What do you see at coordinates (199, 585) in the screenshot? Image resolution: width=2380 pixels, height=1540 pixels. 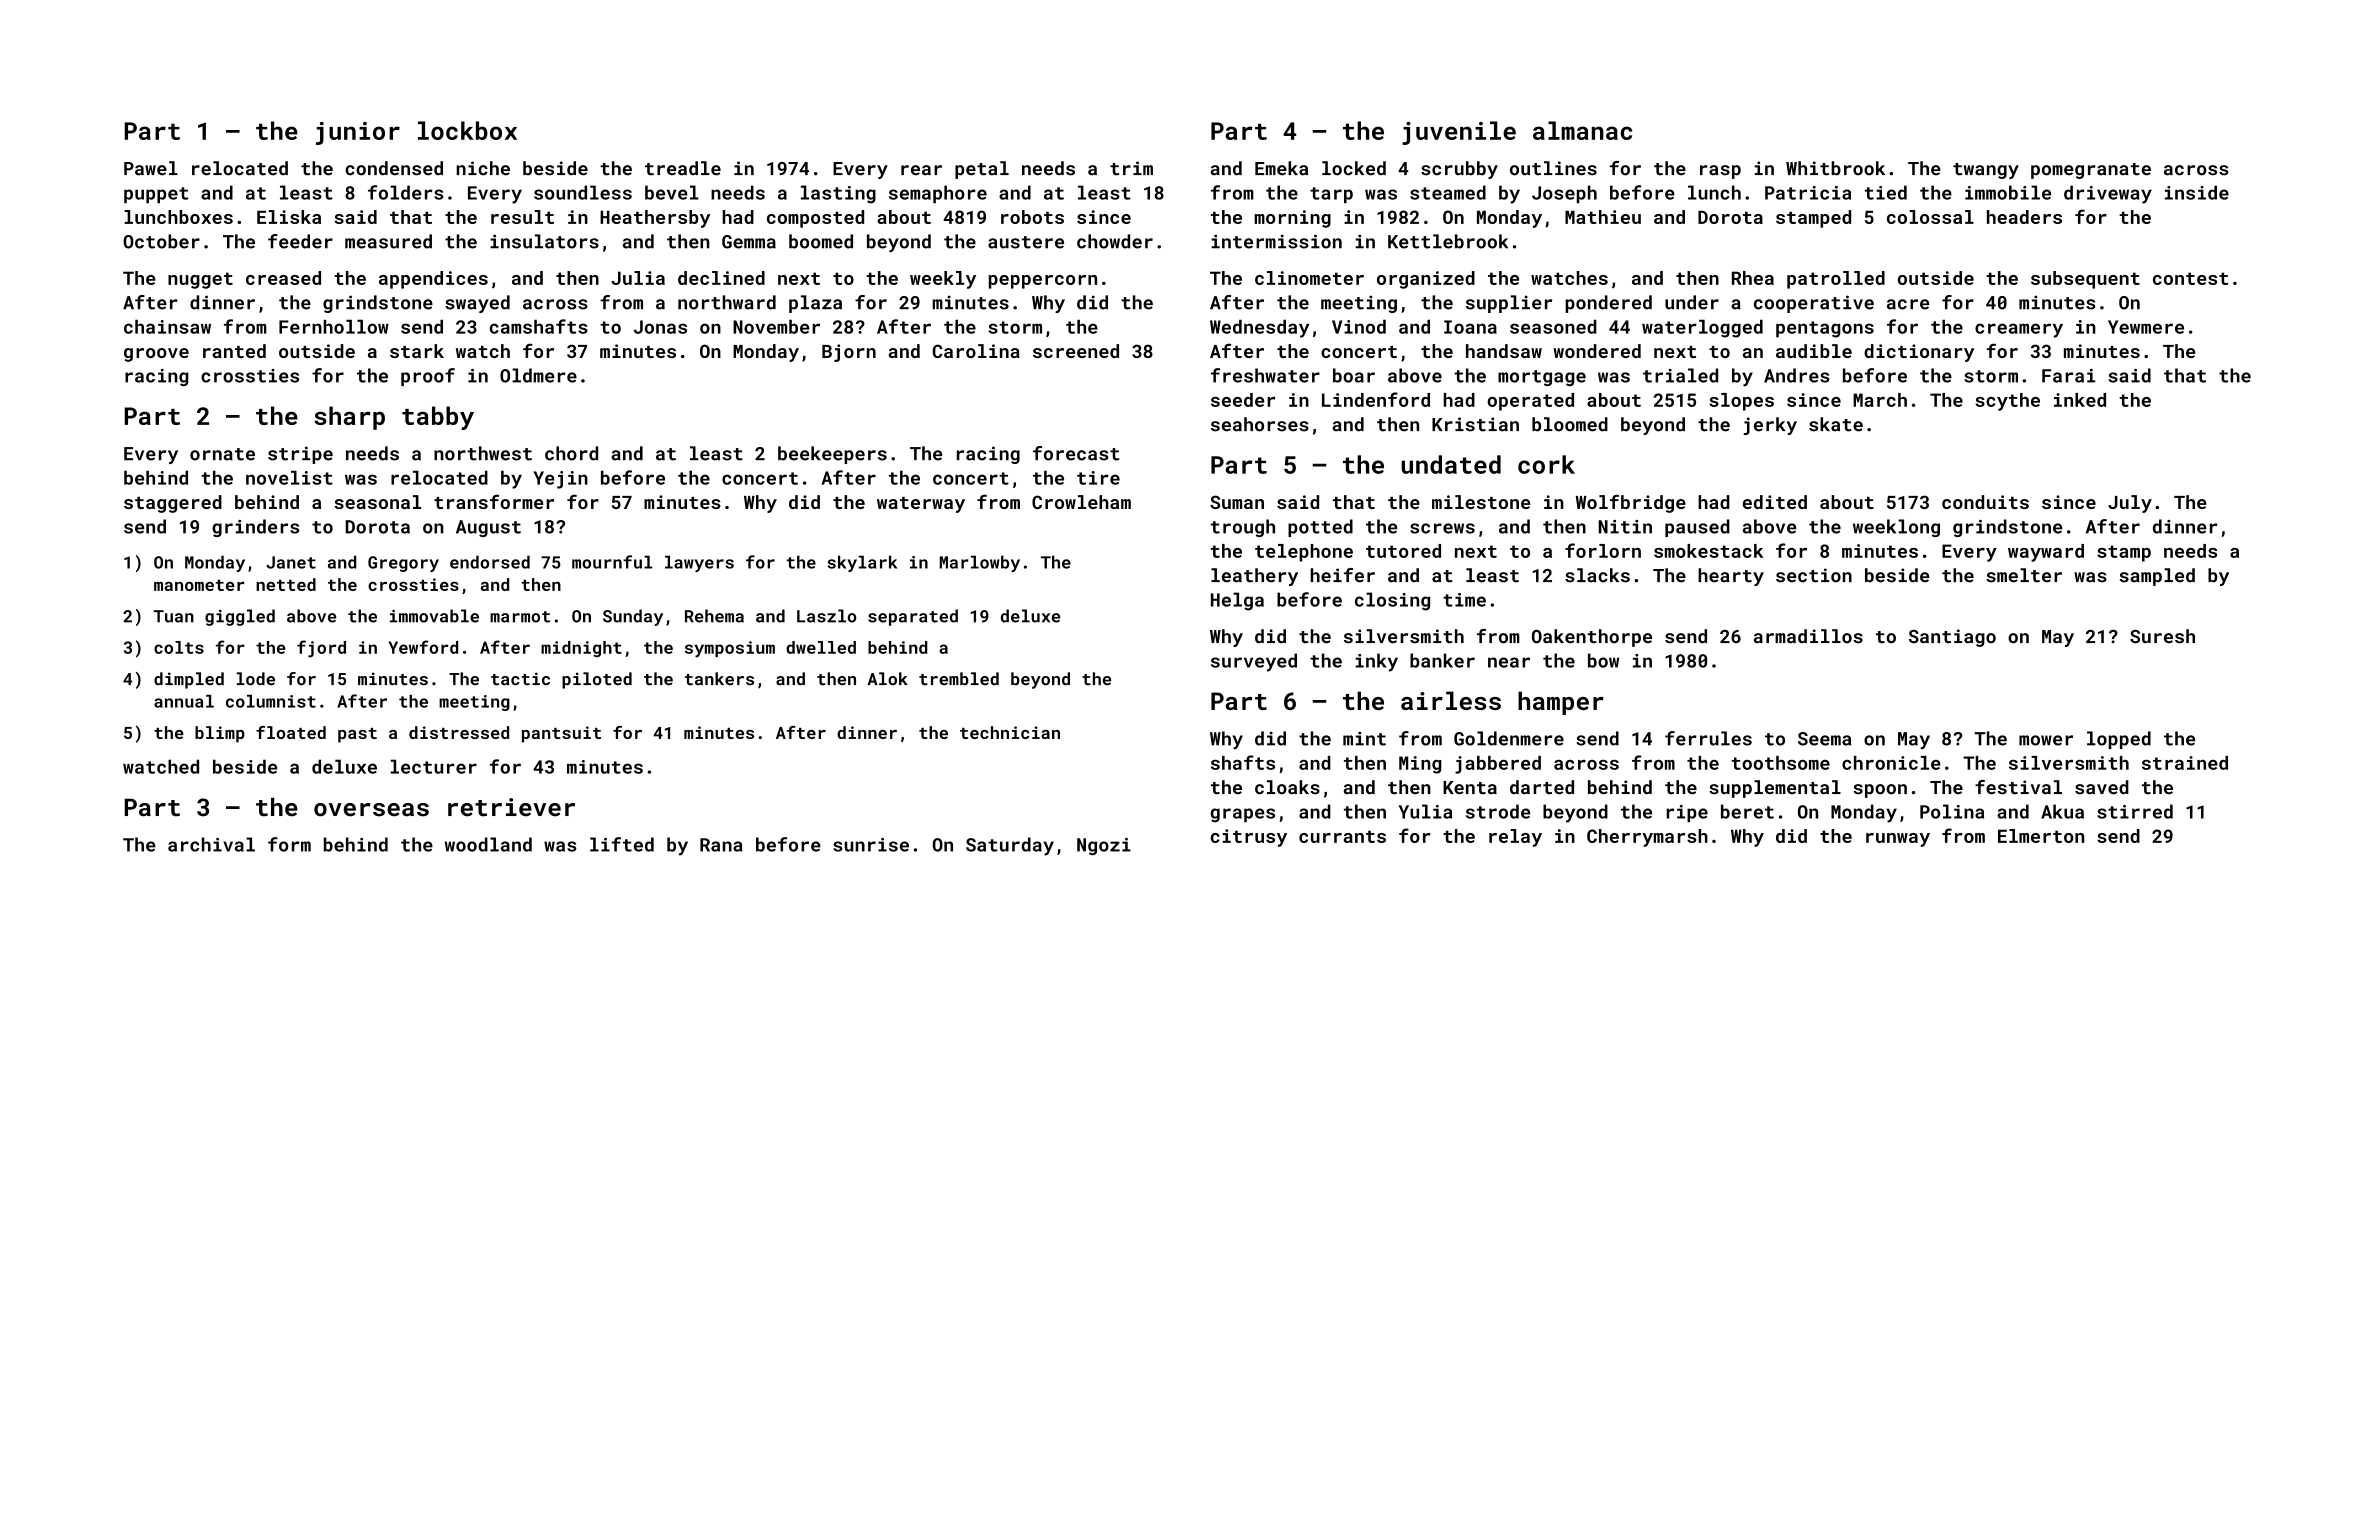 I see `manometer` at bounding box center [199, 585].
